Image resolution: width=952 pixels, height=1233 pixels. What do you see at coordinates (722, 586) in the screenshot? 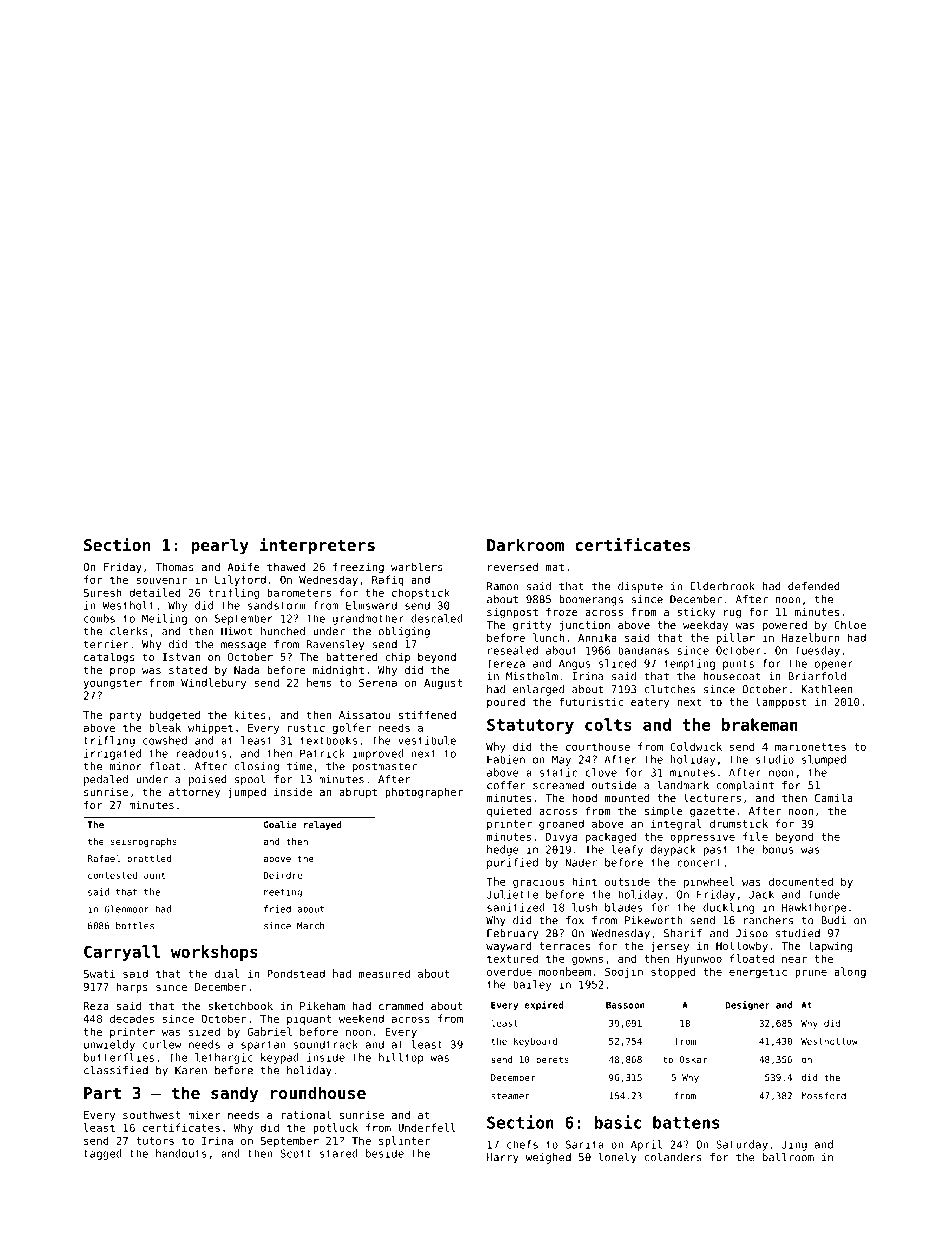
I see `Elderbrook` at bounding box center [722, 586].
